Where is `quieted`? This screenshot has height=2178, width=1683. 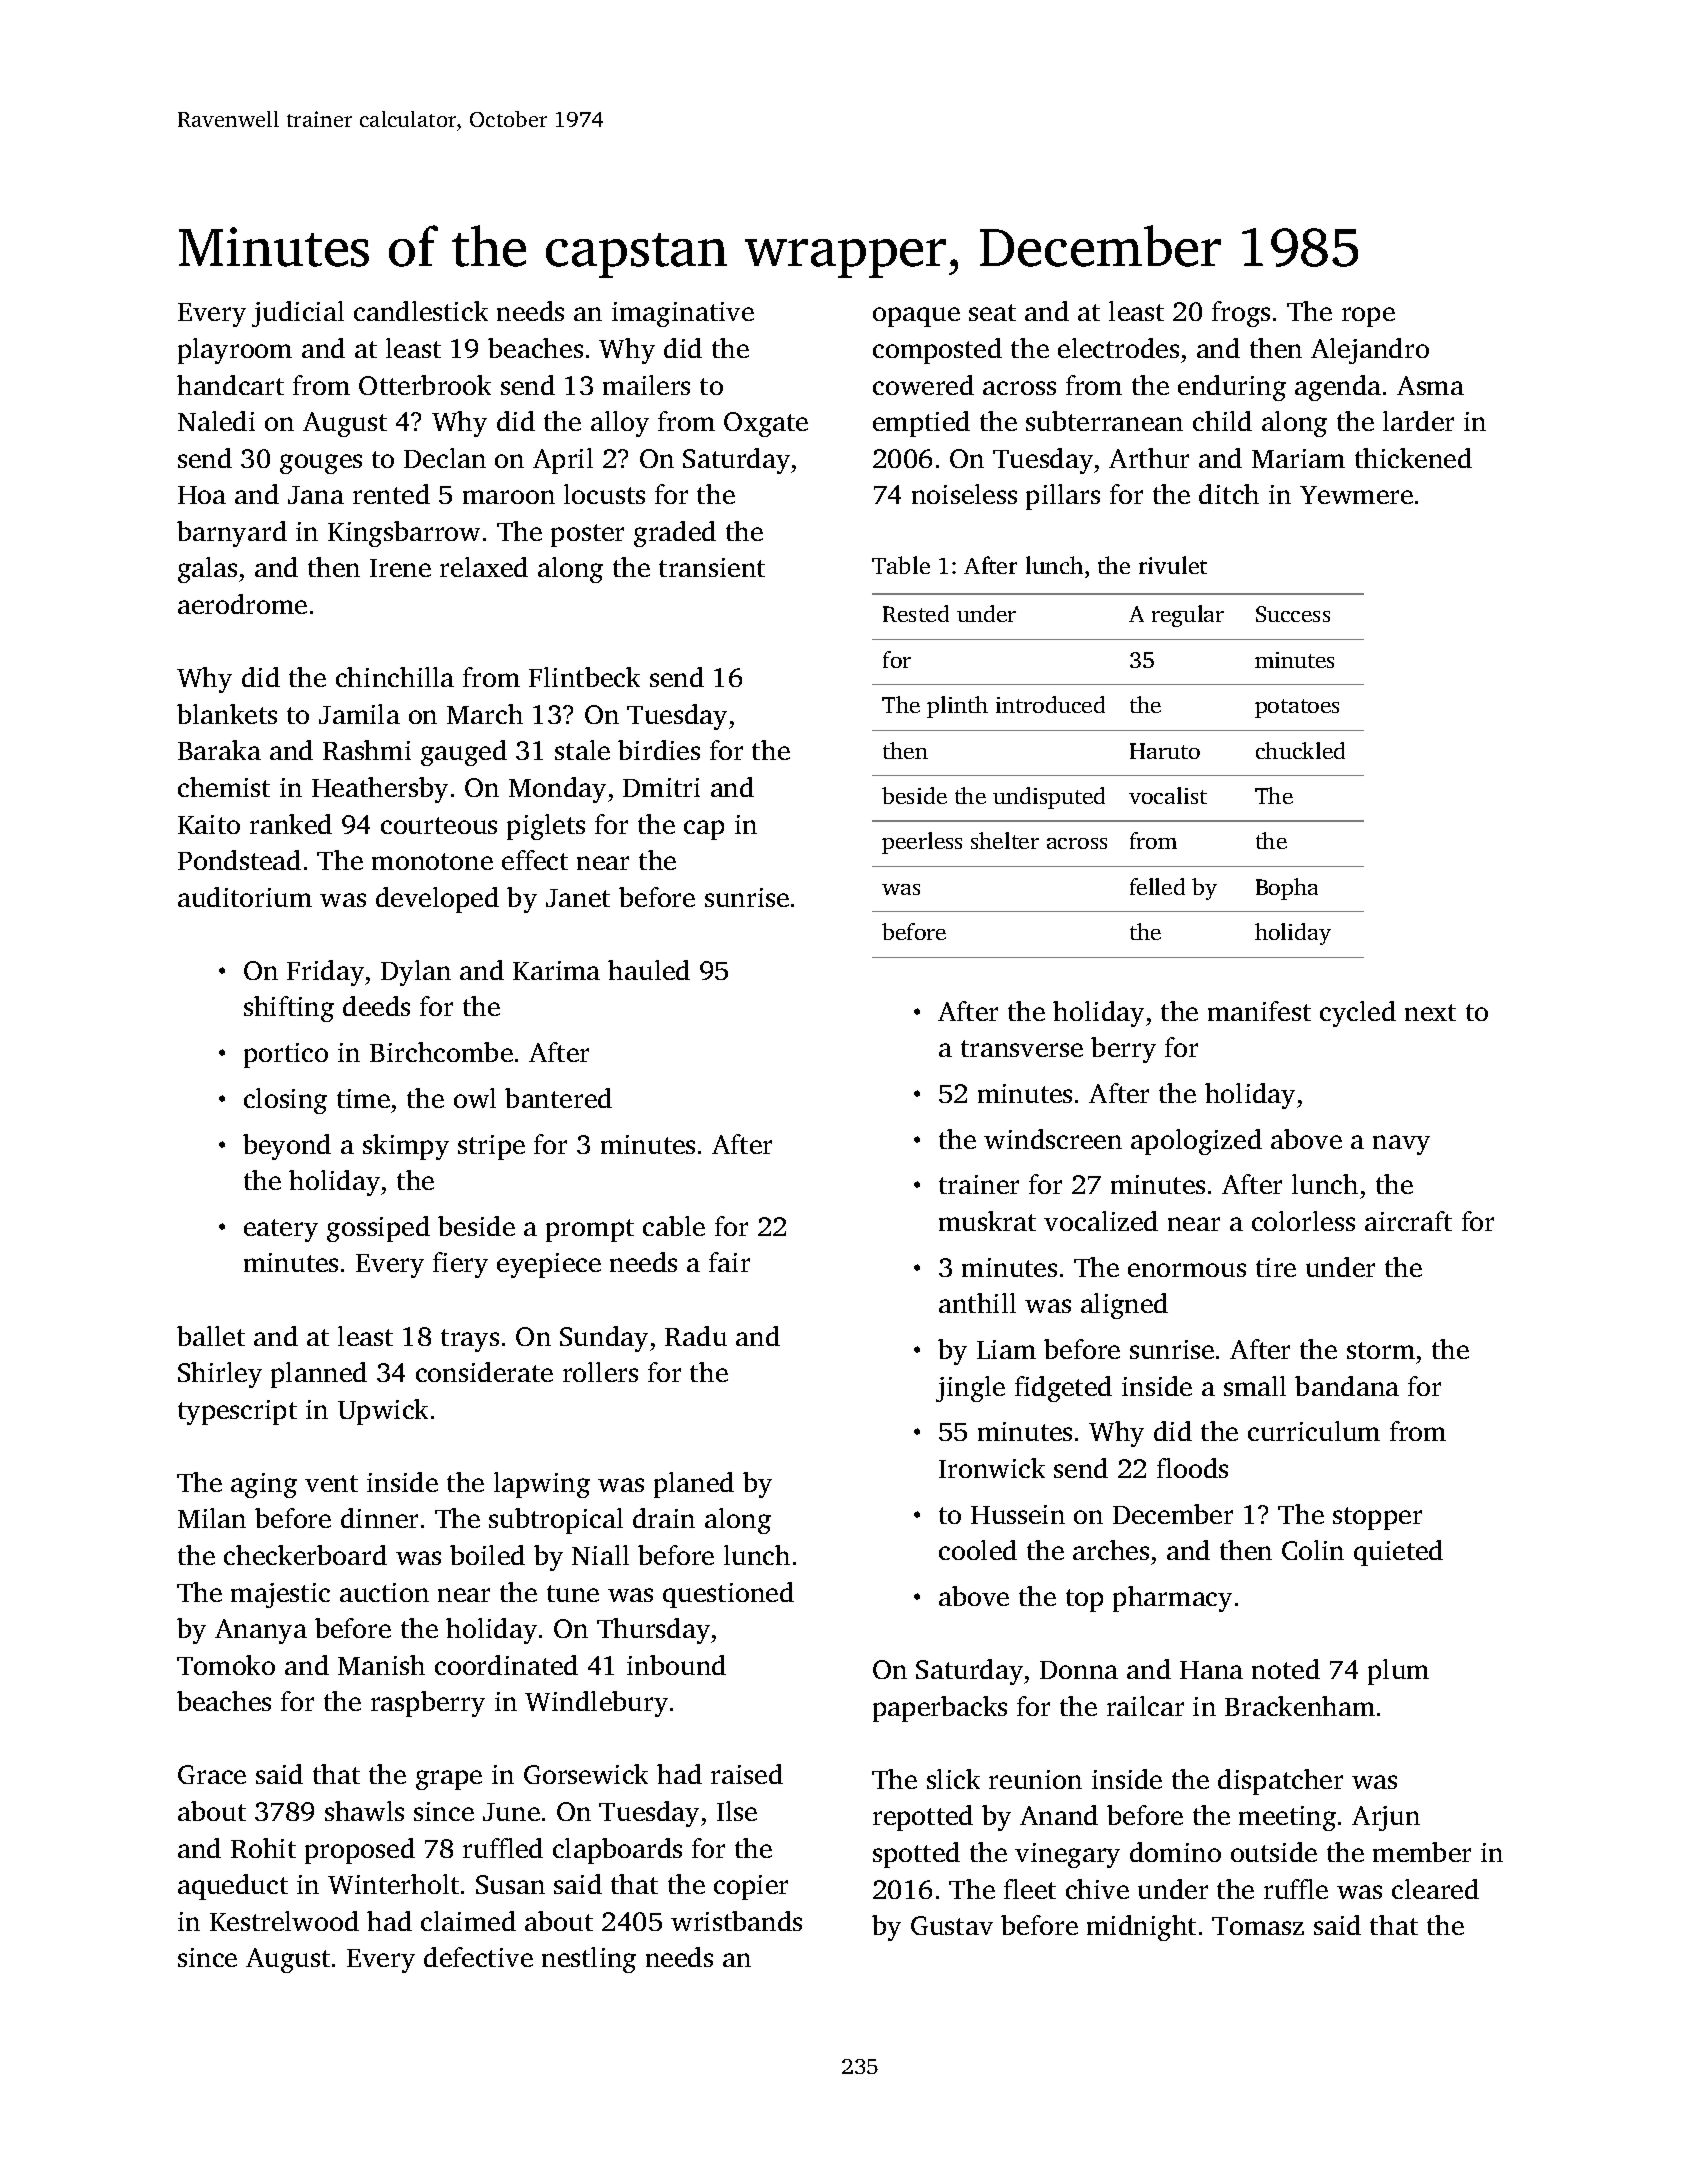 quieted is located at coordinates (1398, 1553).
